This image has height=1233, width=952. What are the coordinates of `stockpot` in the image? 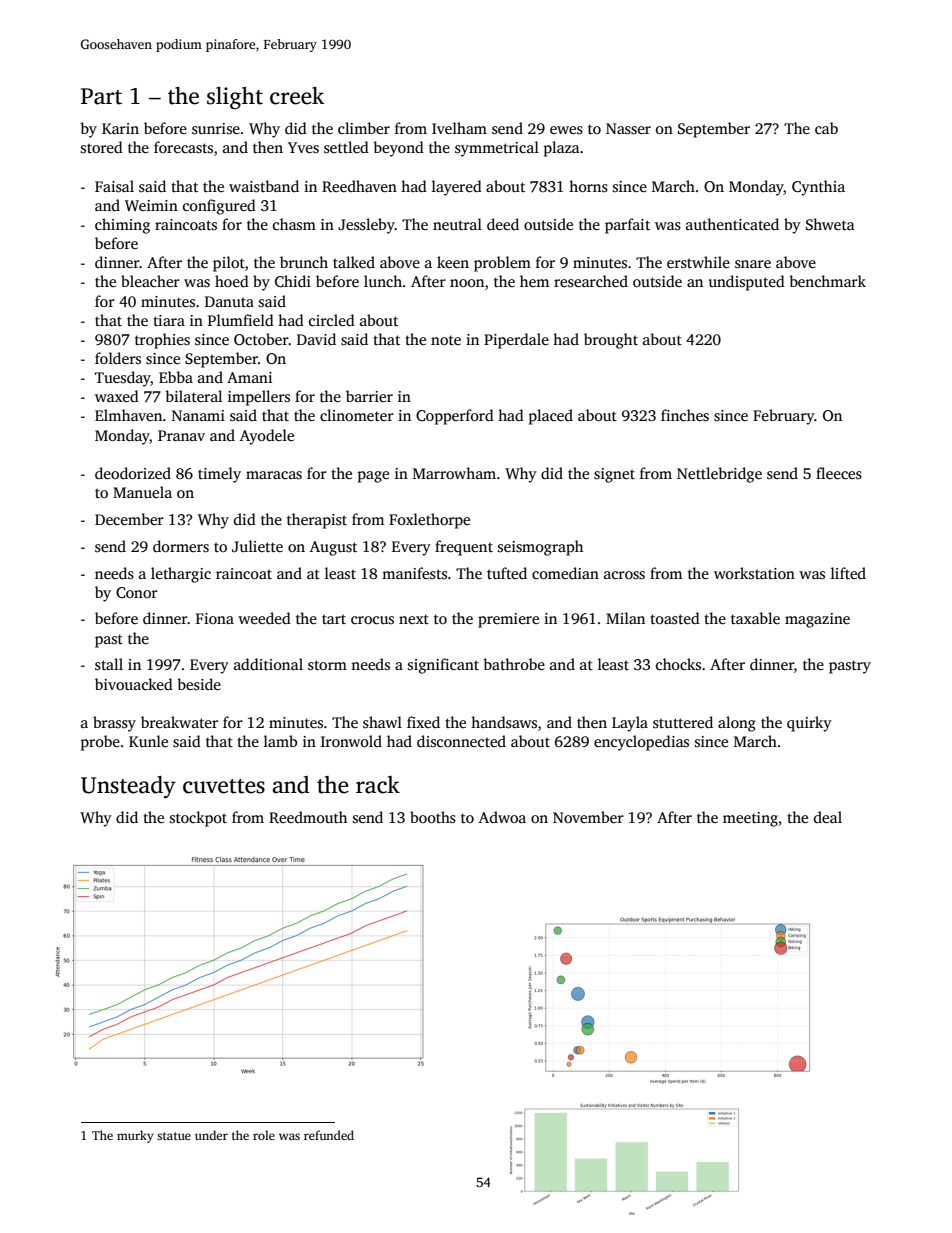 It's located at (198, 819).
